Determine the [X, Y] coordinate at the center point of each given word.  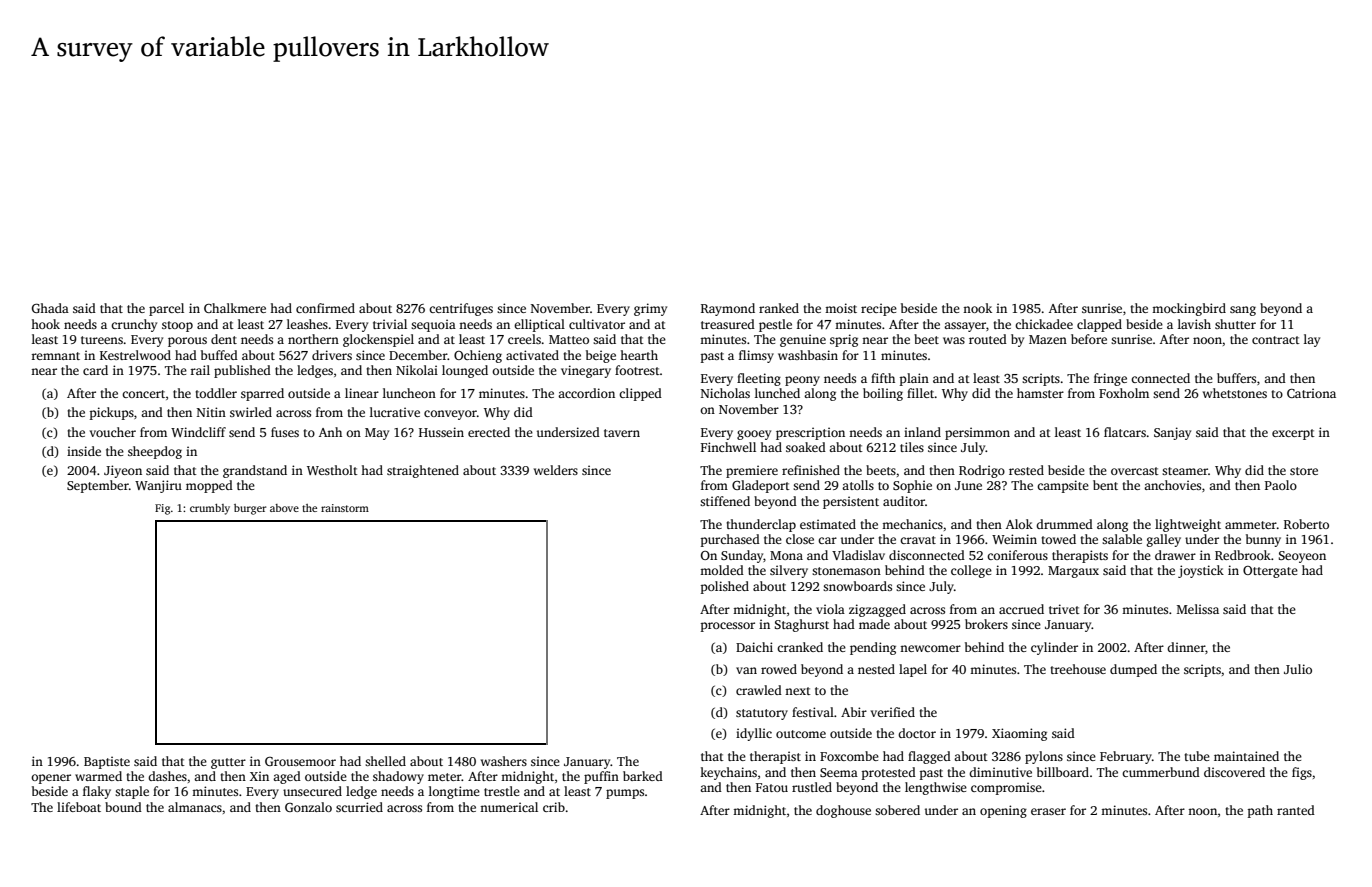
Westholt [332, 470]
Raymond [728, 309]
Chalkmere [235, 308]
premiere [752, 471]
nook [977, 308]
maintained [1246, 756]
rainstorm [345, 508]
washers [504, 761]
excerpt [1293, 434]
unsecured [312, 791]
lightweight [1188, 525]
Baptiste [107, 762]
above [284, 508]
